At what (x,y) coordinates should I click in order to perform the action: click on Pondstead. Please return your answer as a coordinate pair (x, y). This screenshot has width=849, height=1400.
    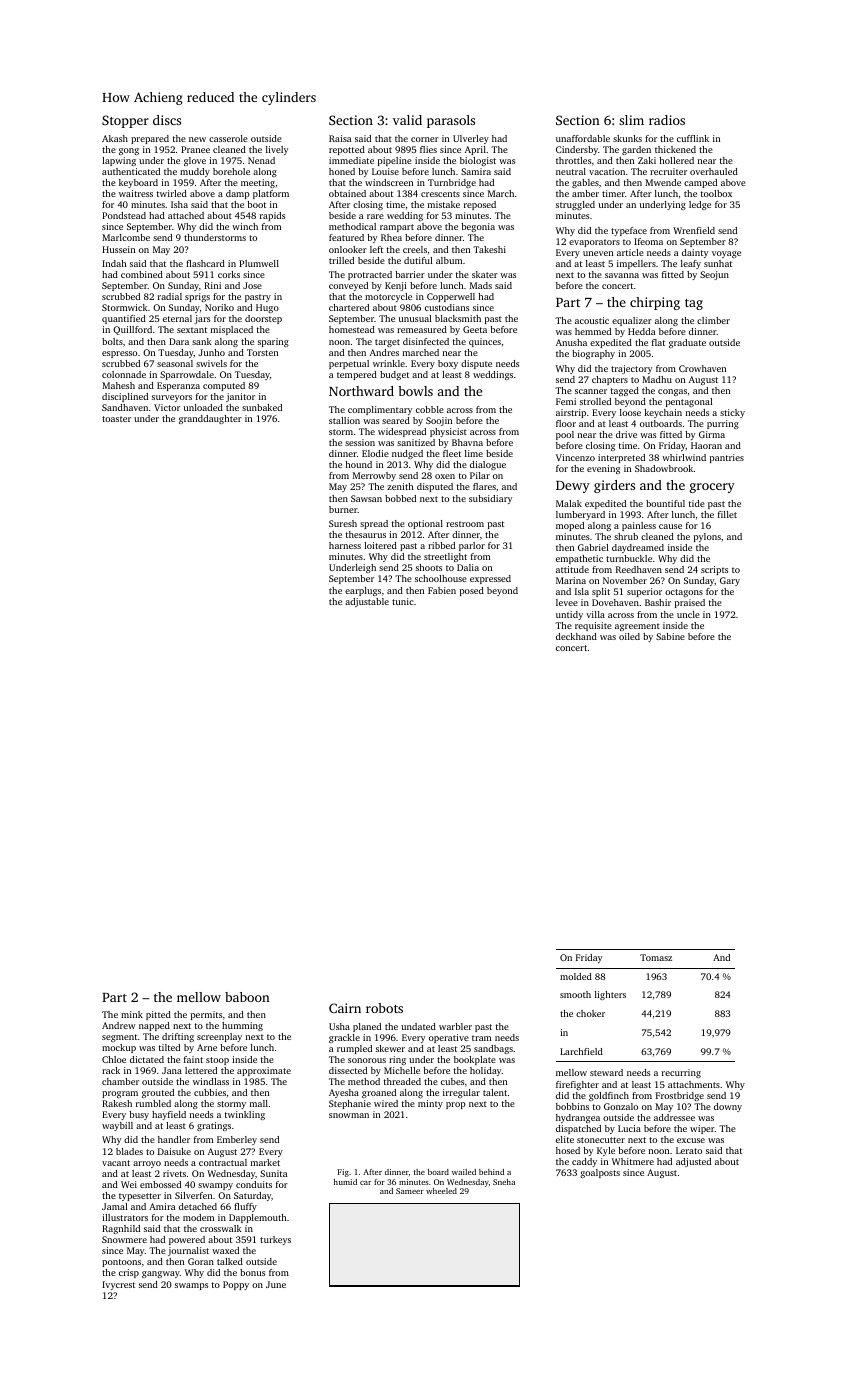
    Looking at the image, I should click on (124, 215).
